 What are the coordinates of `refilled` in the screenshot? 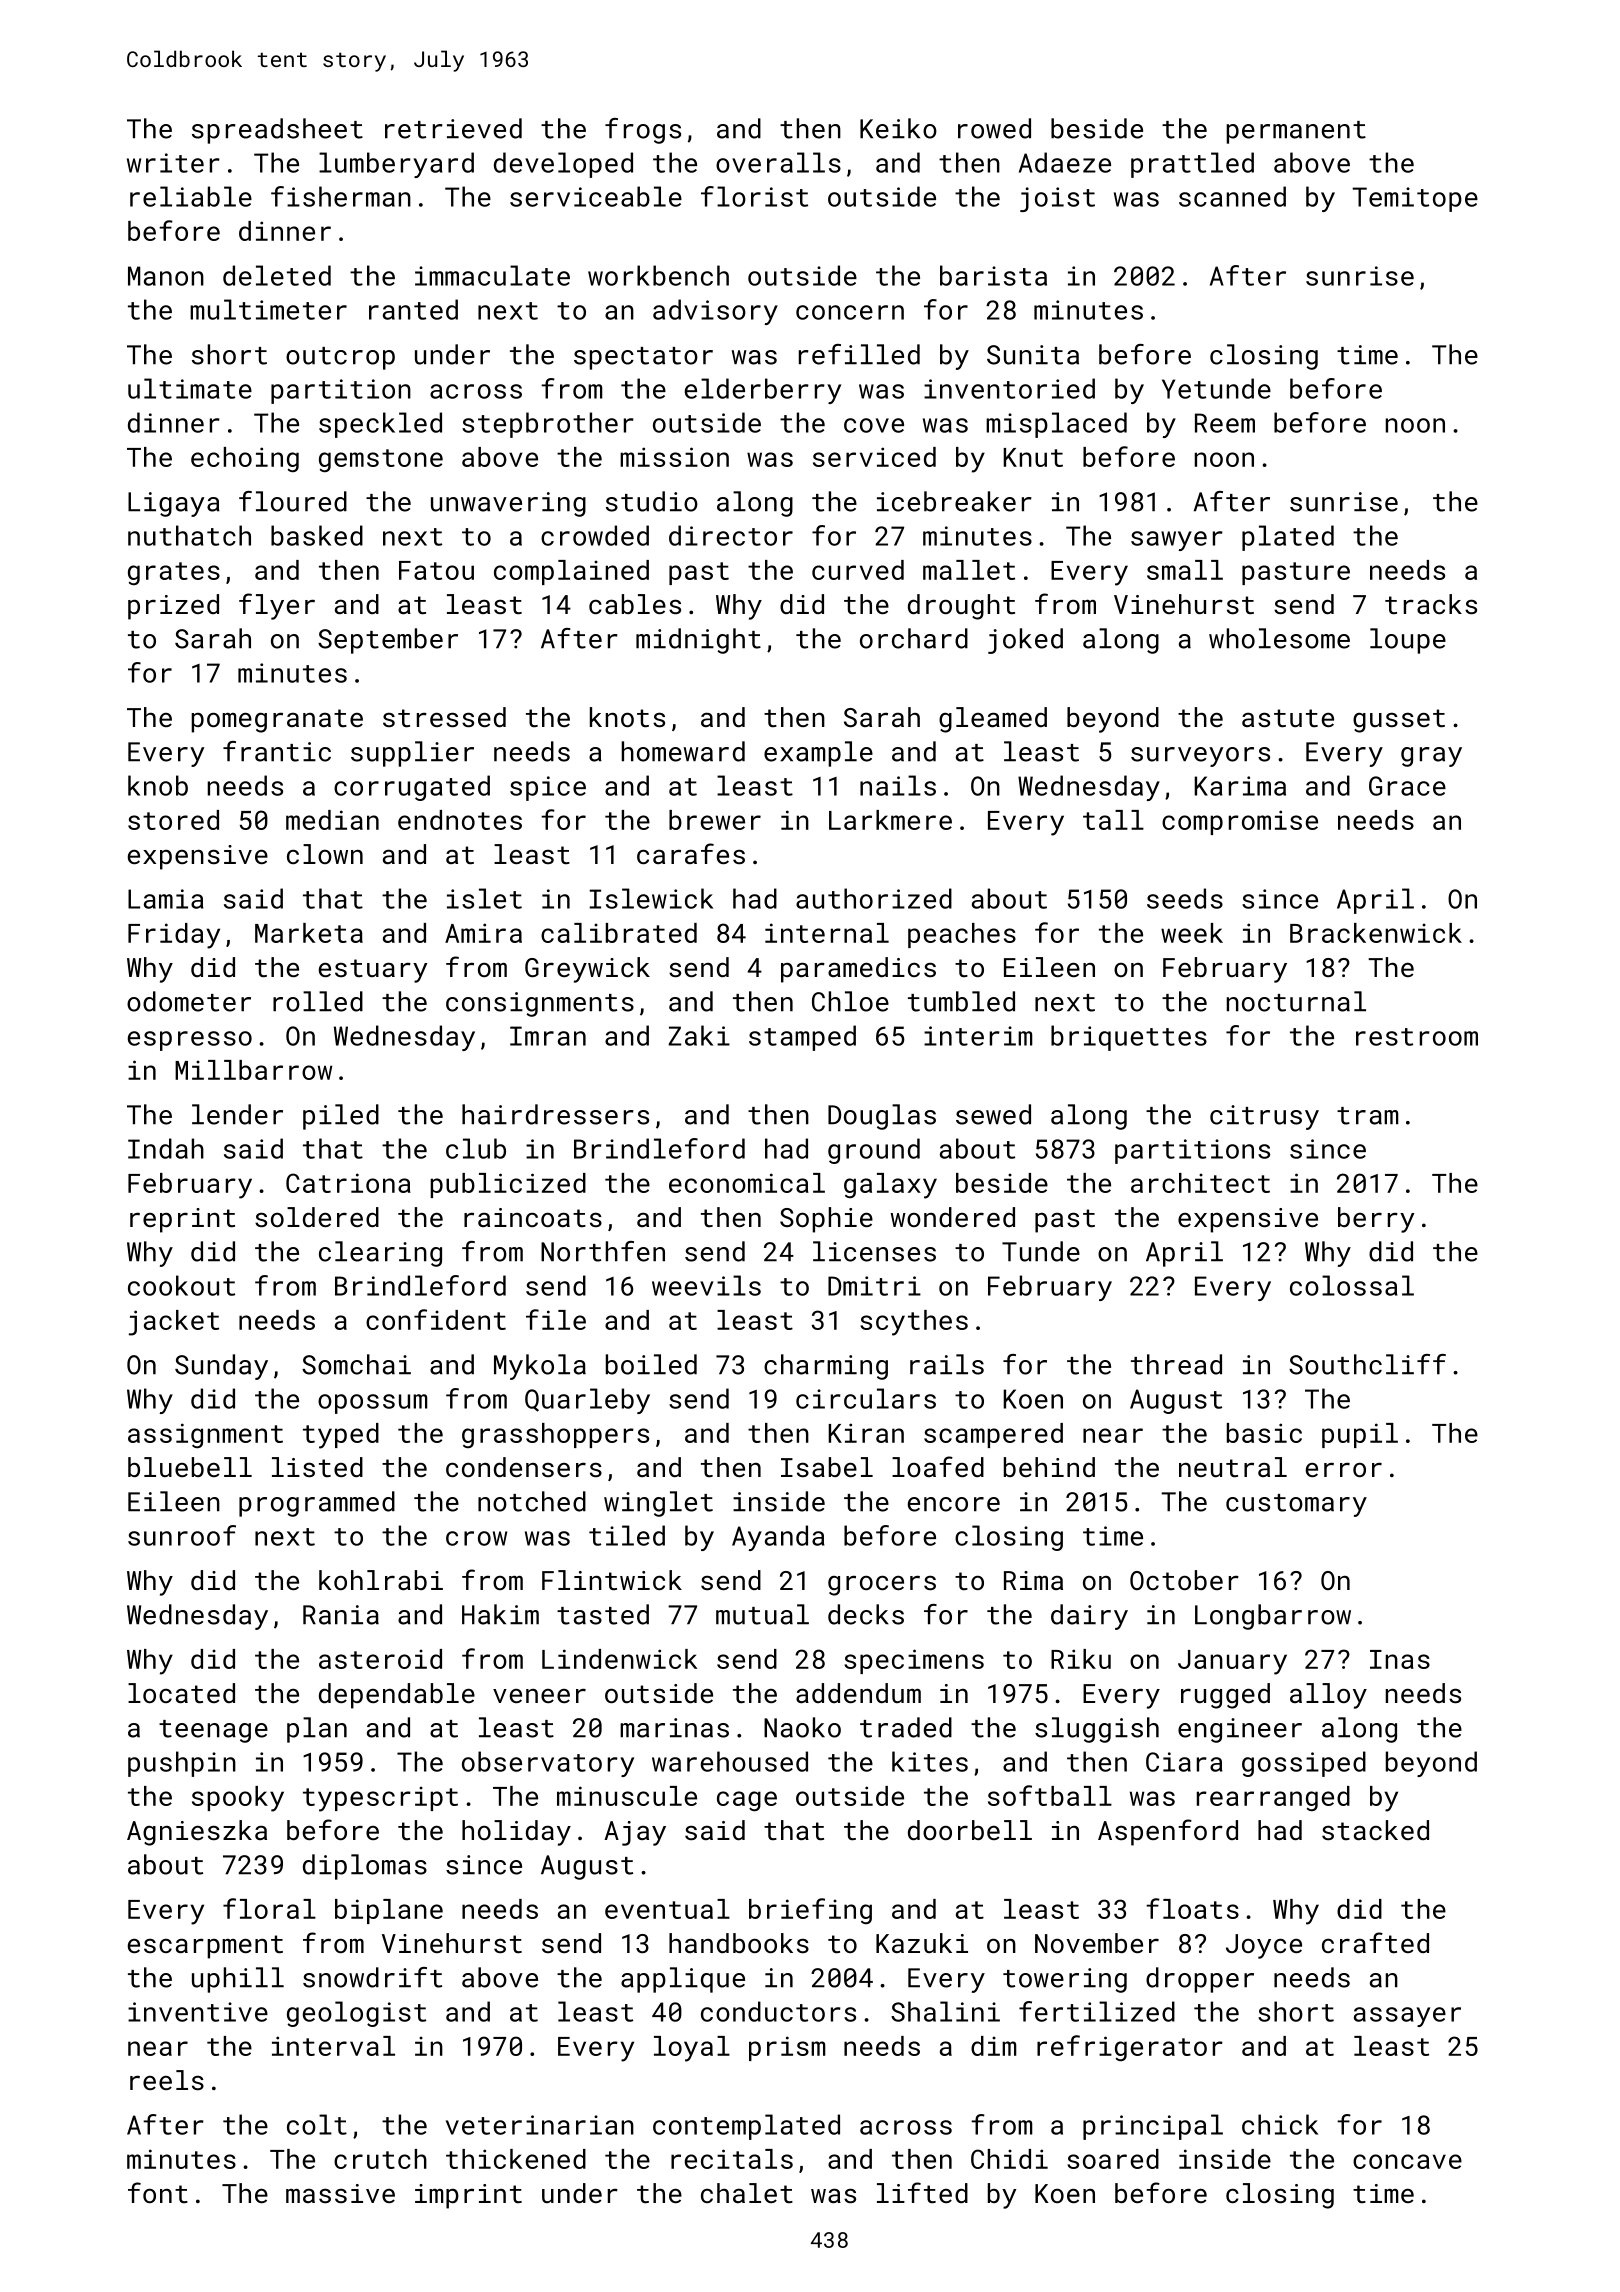 It's located at (859, 354).
